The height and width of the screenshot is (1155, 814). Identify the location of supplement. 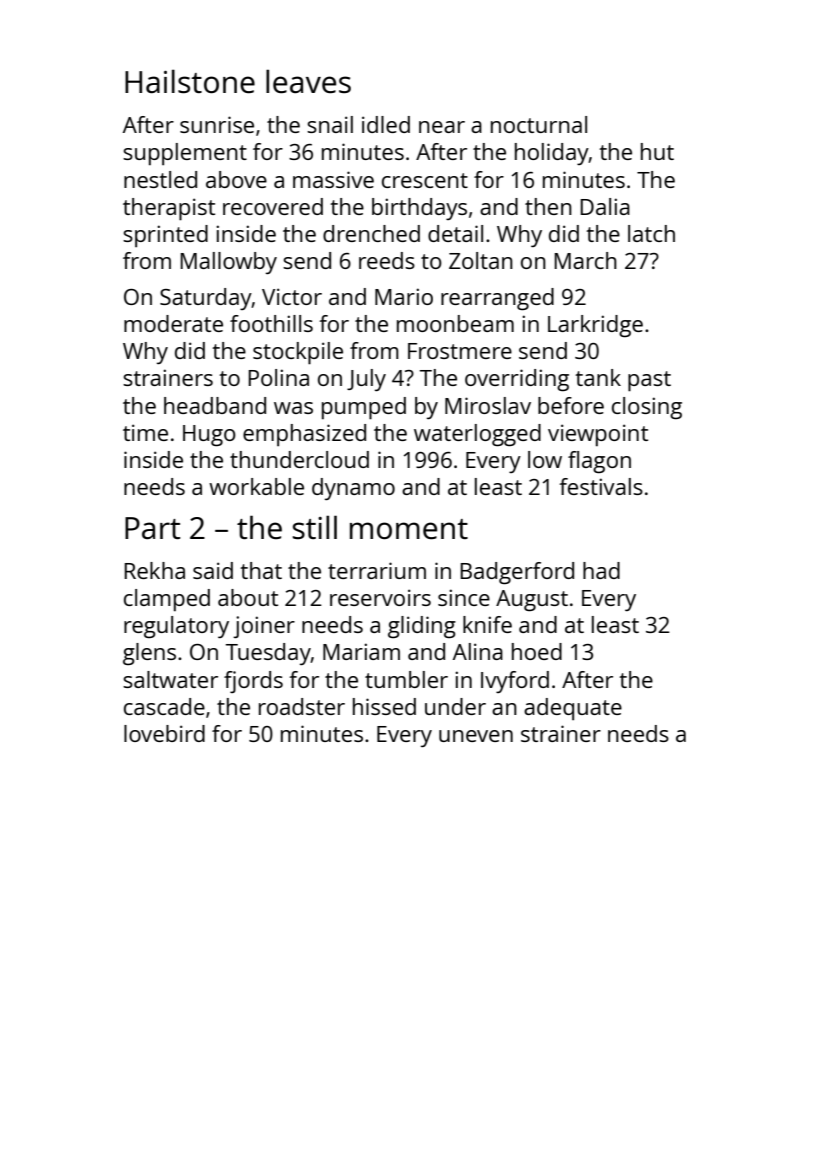
(185, 154).
